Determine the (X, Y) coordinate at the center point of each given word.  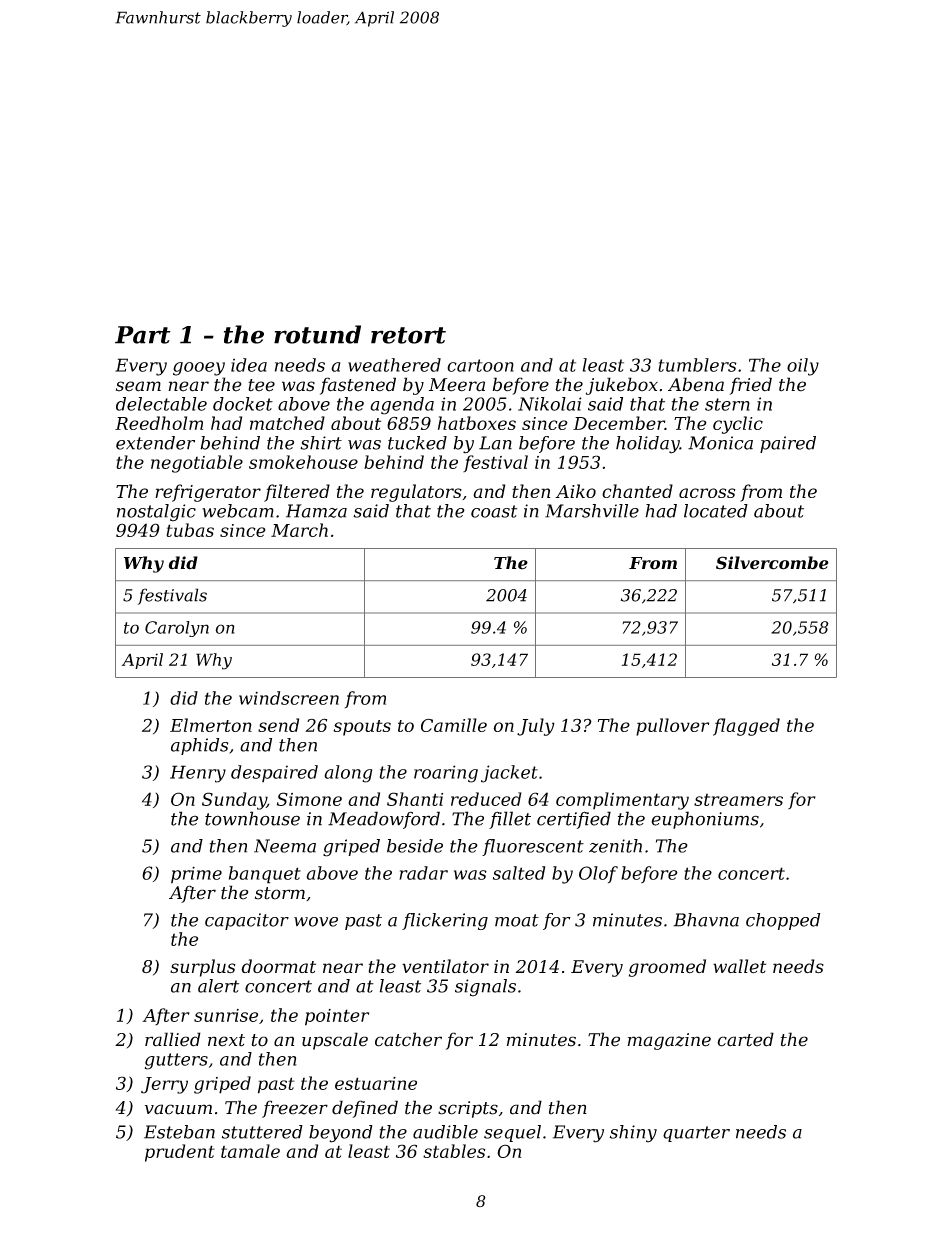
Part (143, 335)
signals (485, 988)
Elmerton (211, 725)
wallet (739, 966)
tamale (250, 1151)
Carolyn (177, 629)
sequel (512, 1133)
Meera (457, 385)
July (536, 727)
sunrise (226, 1015)
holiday (648, 445)
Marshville (592, 511)
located (716, 511)
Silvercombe (772, 563)
